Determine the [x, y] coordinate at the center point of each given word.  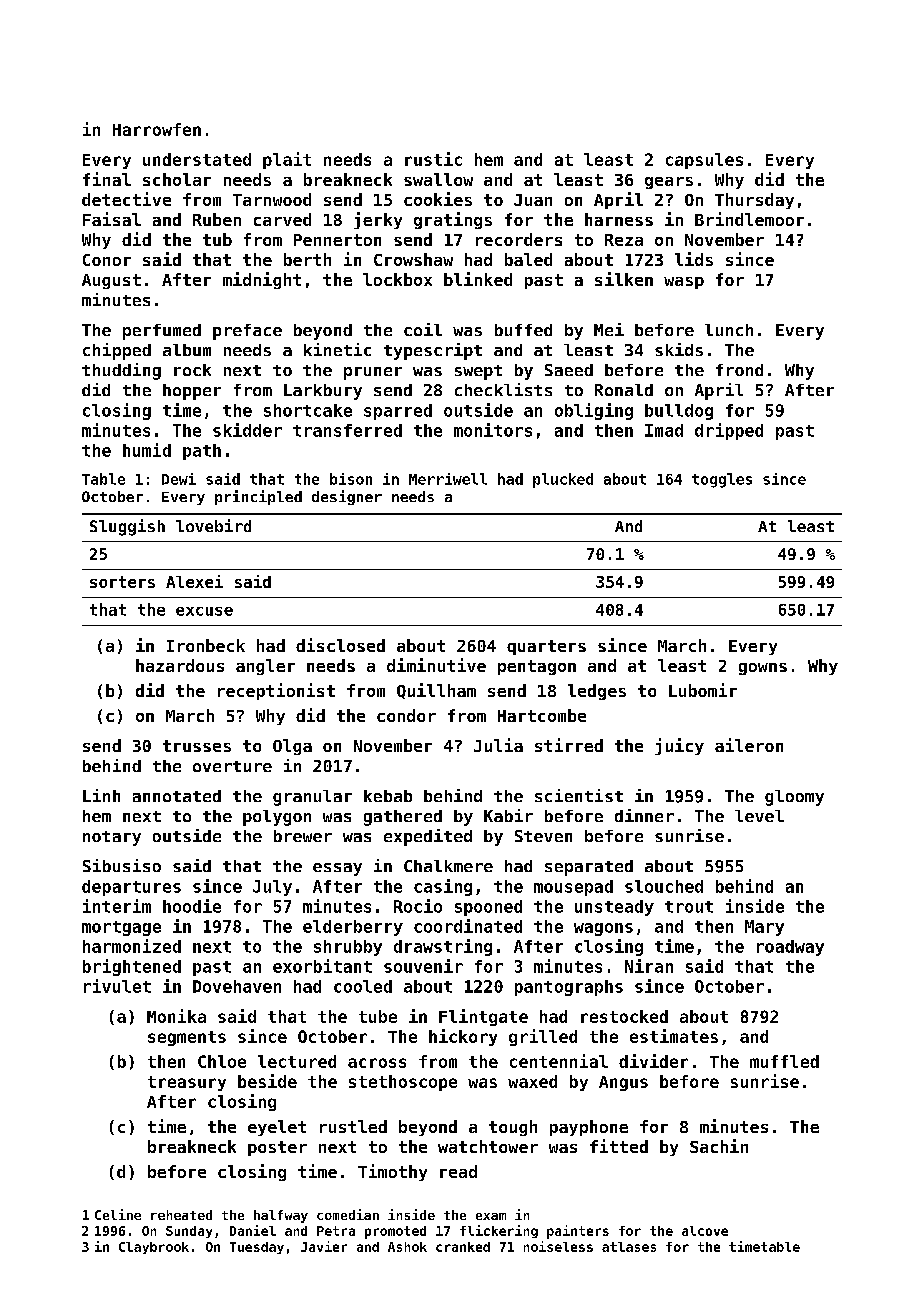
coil [423, 329]
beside [267, 1081]
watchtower [488, 1146]
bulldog [679, 412]
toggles [722, 480]
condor [406, 715]
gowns [763, 669]
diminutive [436, 665]
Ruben [217, 219]
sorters [122, 582]
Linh [101, 795]
